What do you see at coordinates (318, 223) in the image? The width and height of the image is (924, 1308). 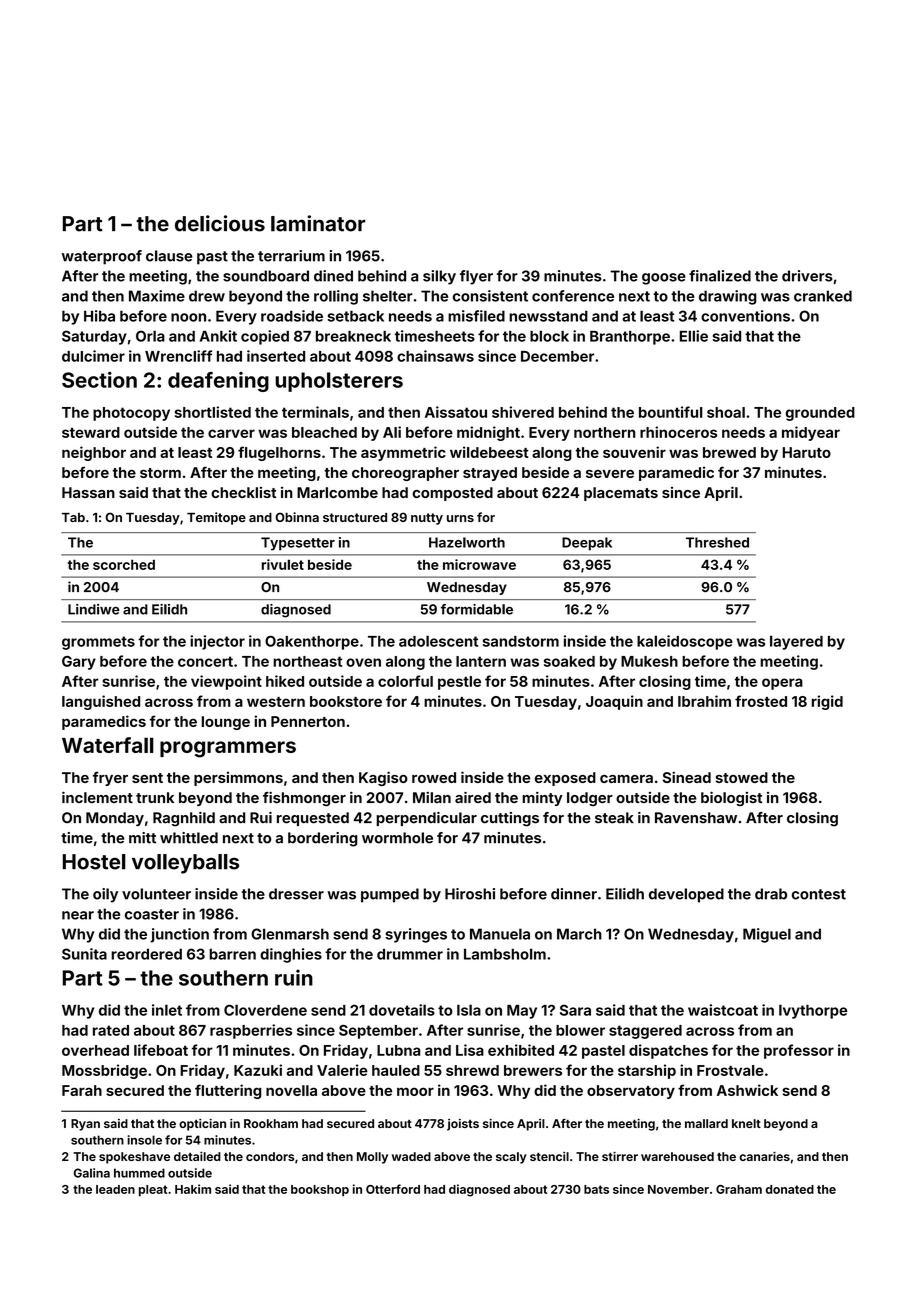 I see `laminator` at bounding box center [318, 223].
